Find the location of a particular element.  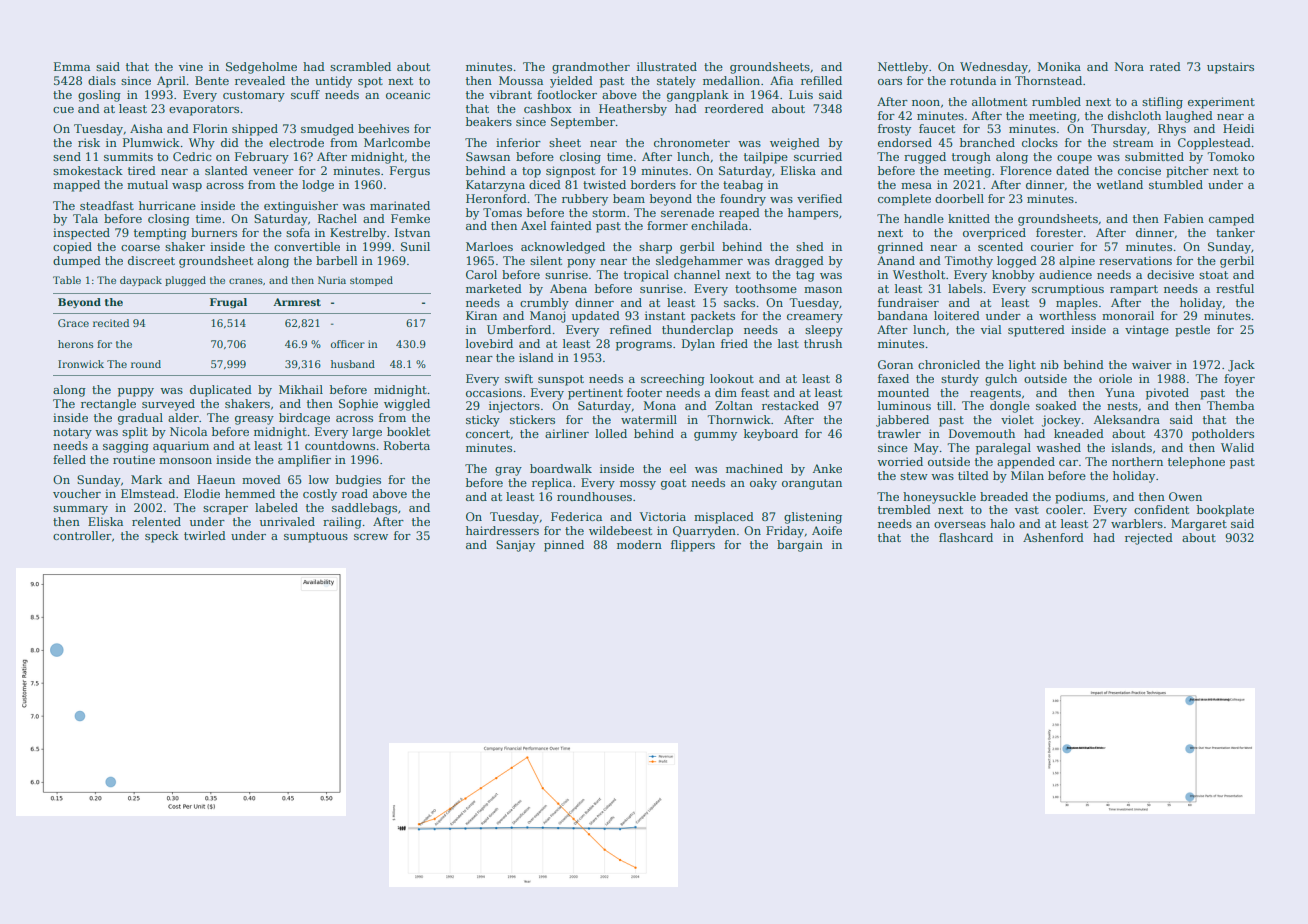

stifling is located at coordinates (1162, 103).
